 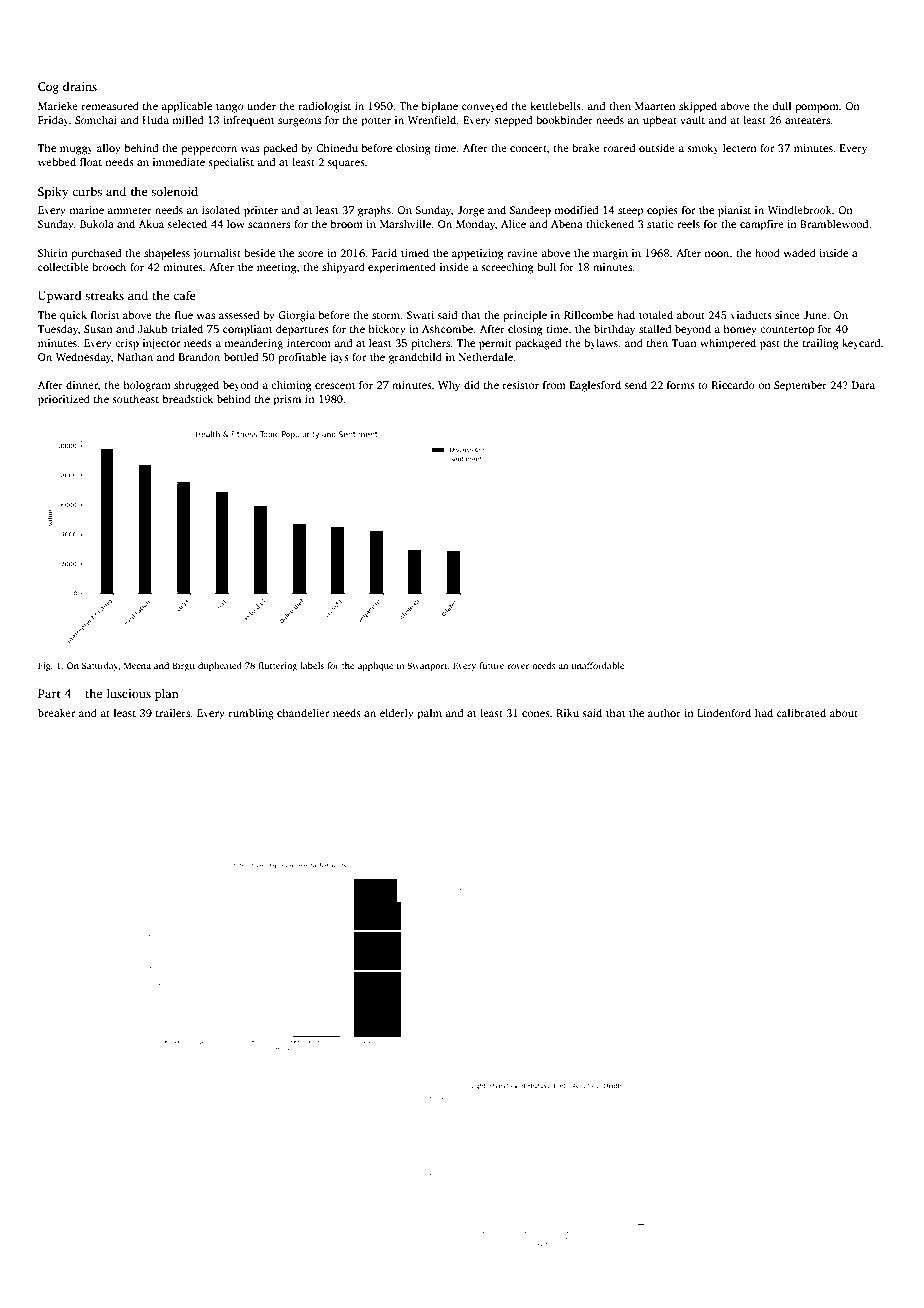 I want to click on calibrated, so click(x=801, y=712).
